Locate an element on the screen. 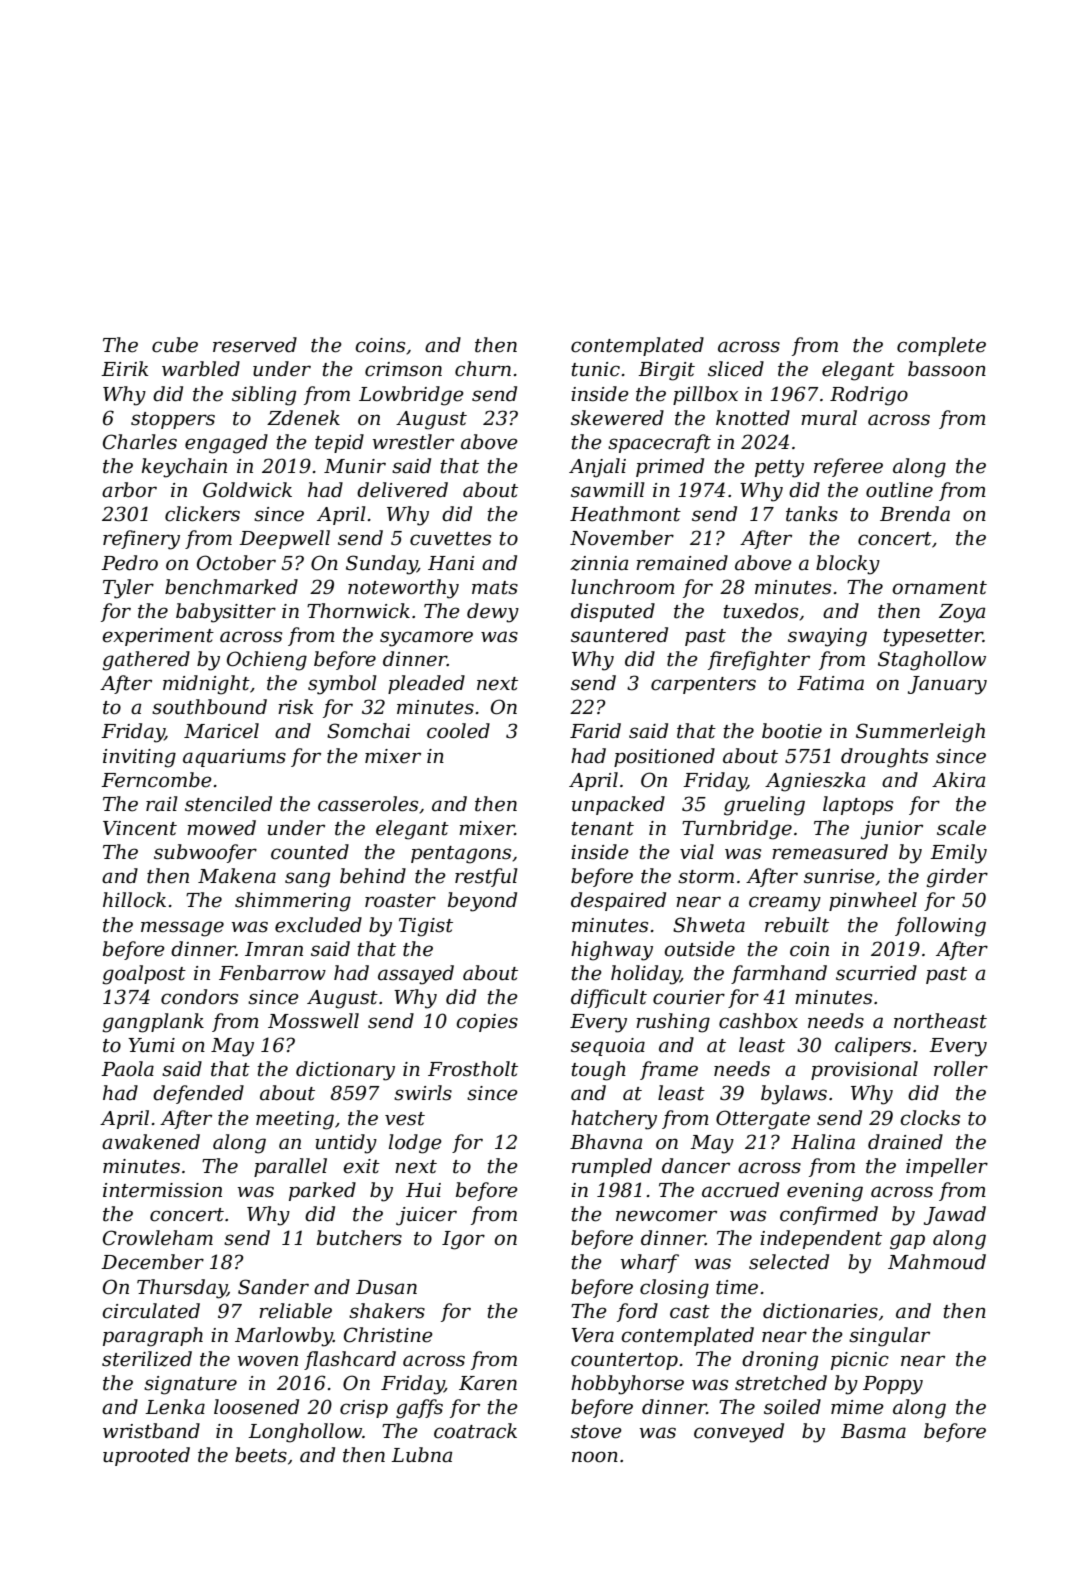 The image size is (1089, 1578). Lubna is located at coordinates (421, 1455).
